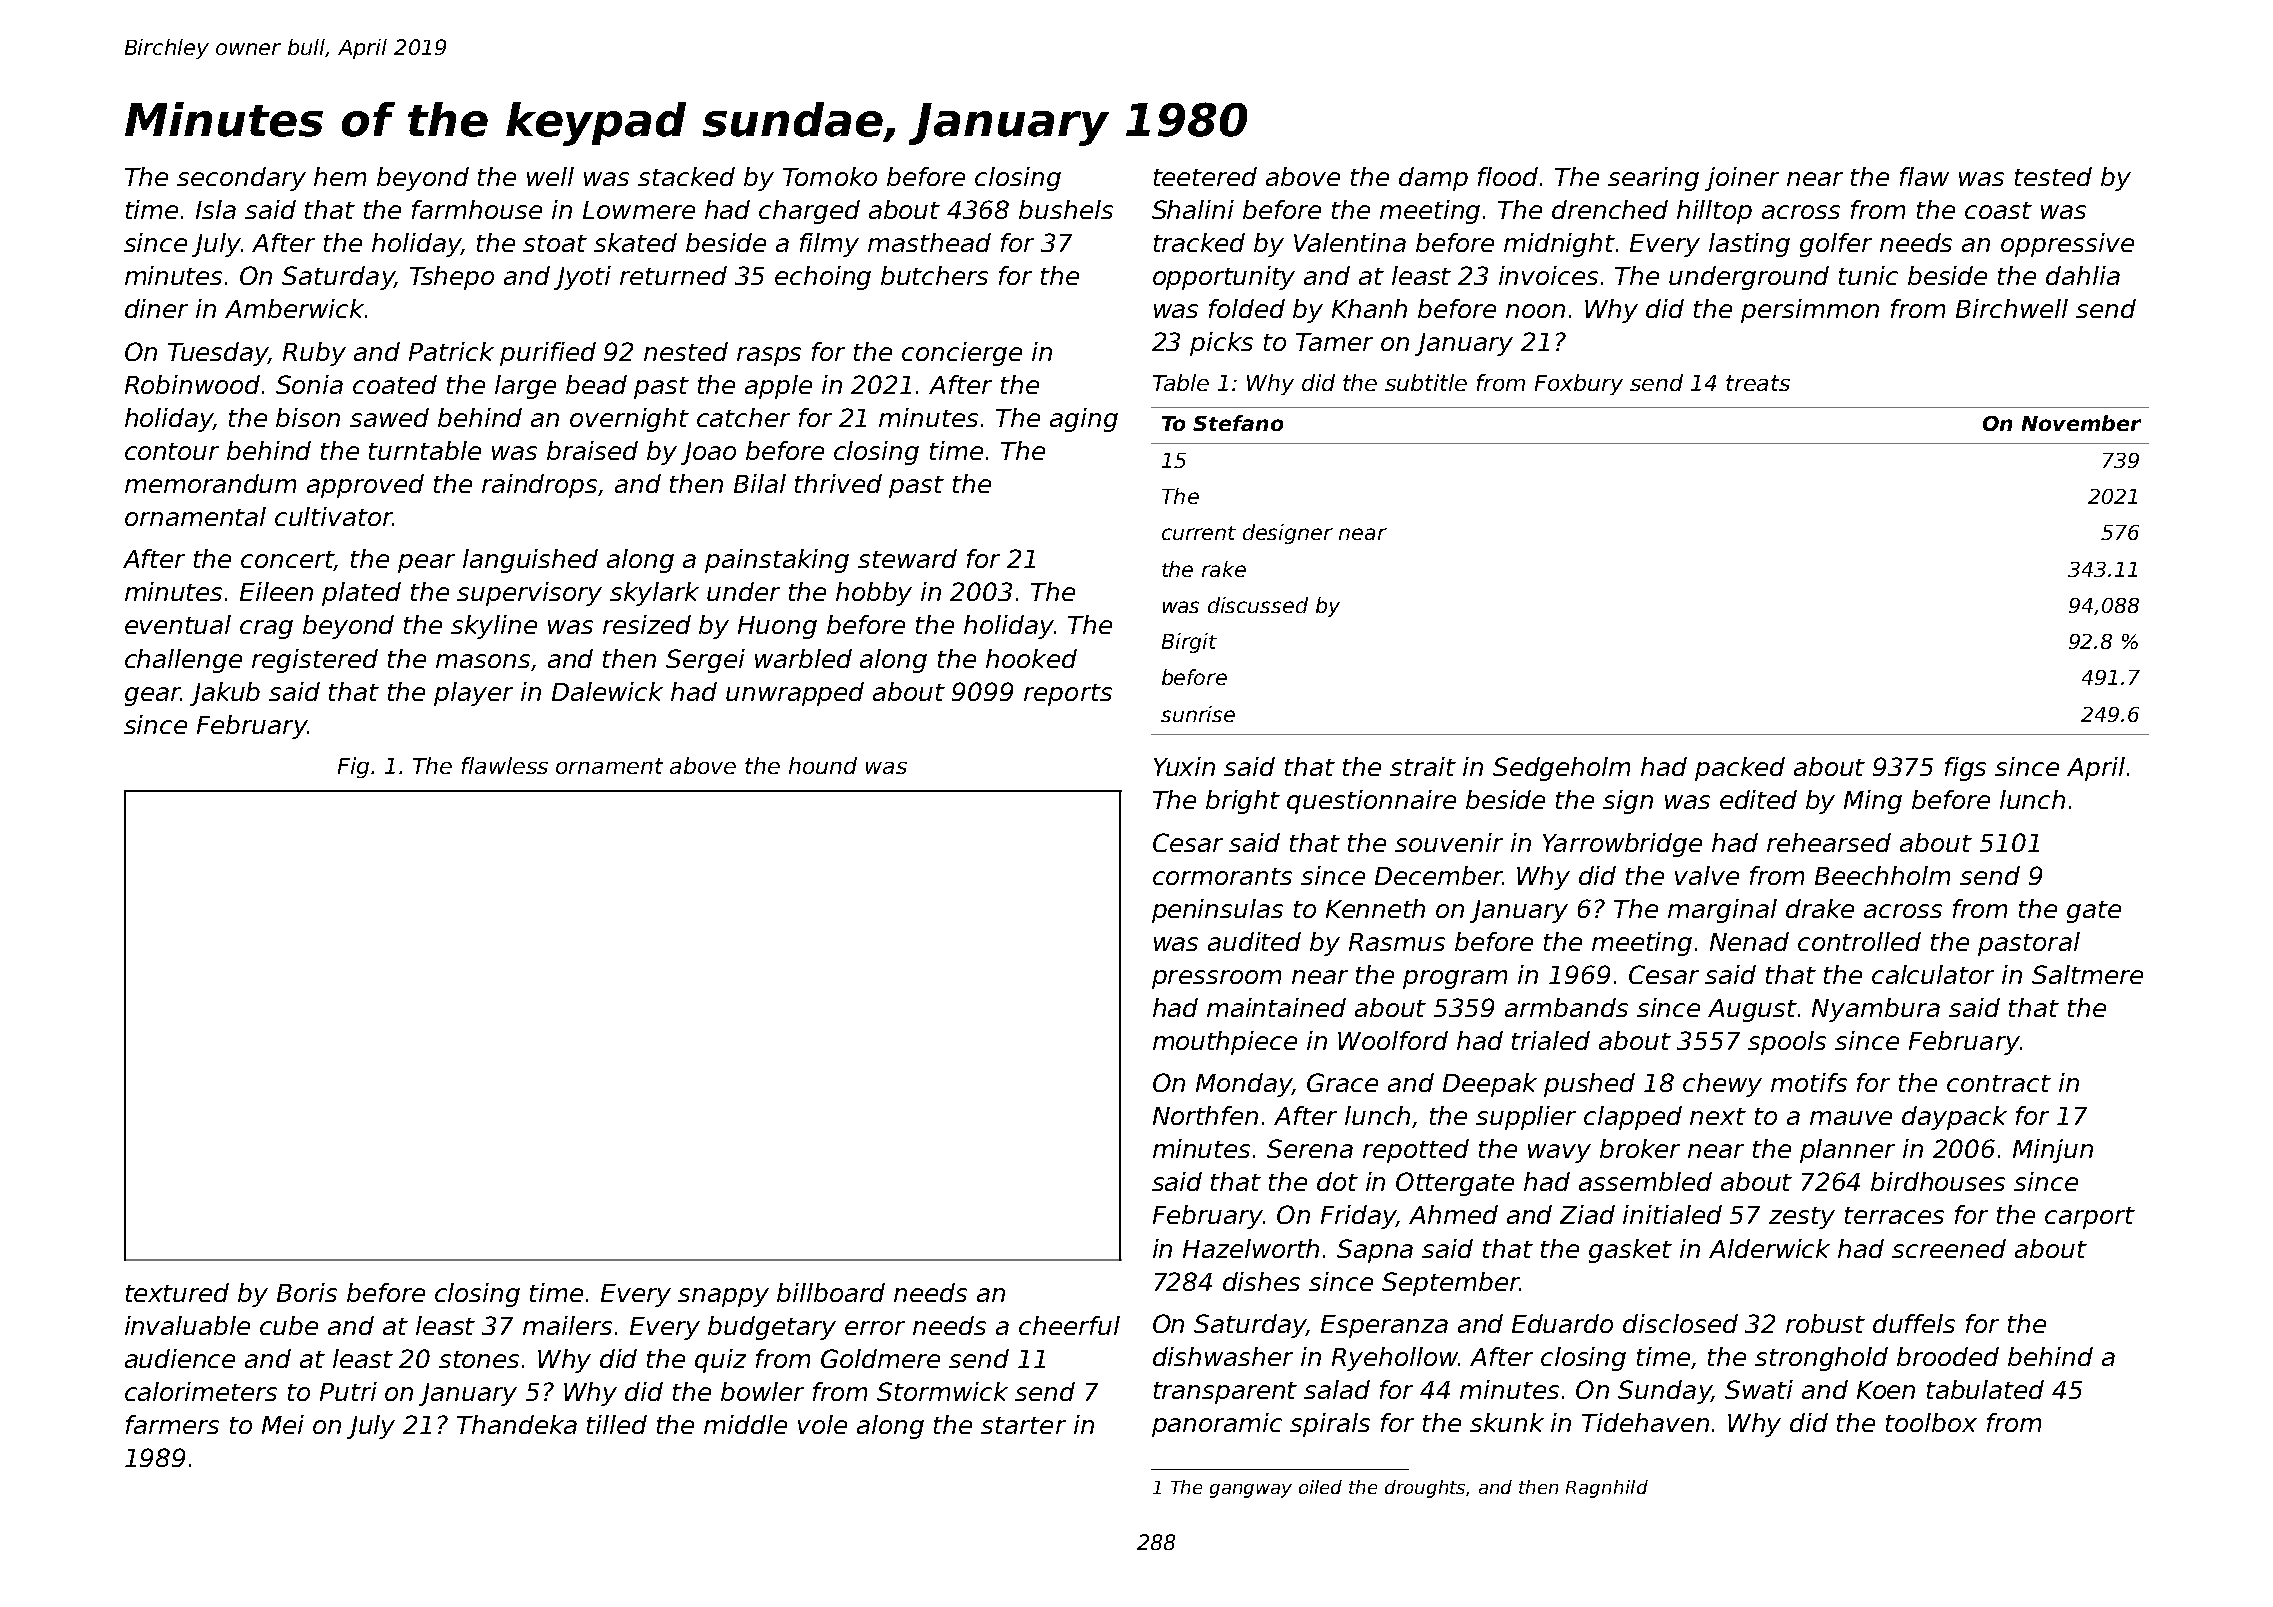 The height and width of the page is (1607, 2273). Describe the element at coordinates (1740, 769) in the page. I see `packed` at that location.
